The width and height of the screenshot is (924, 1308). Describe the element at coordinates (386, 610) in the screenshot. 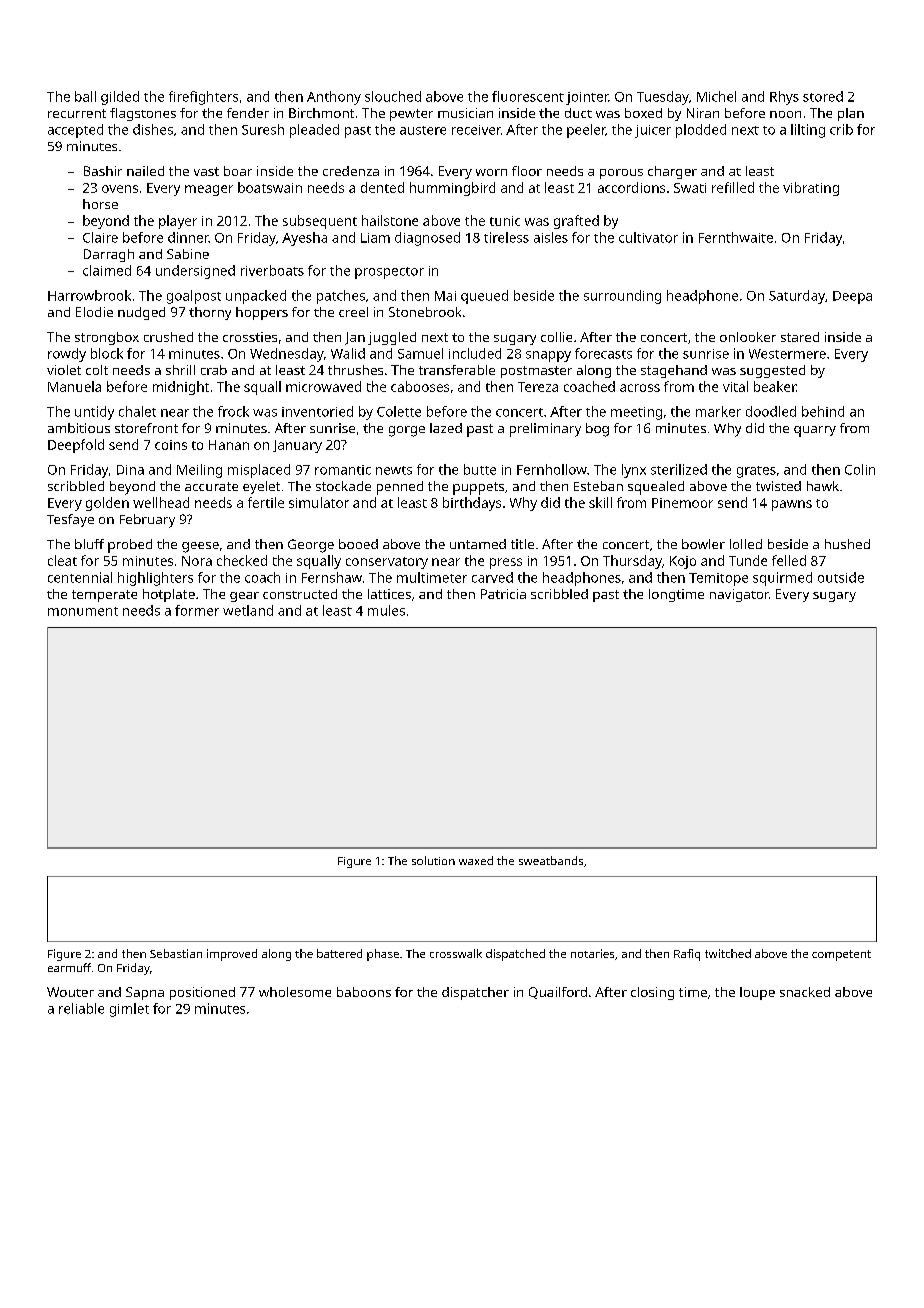

I see `mules` at that location.
